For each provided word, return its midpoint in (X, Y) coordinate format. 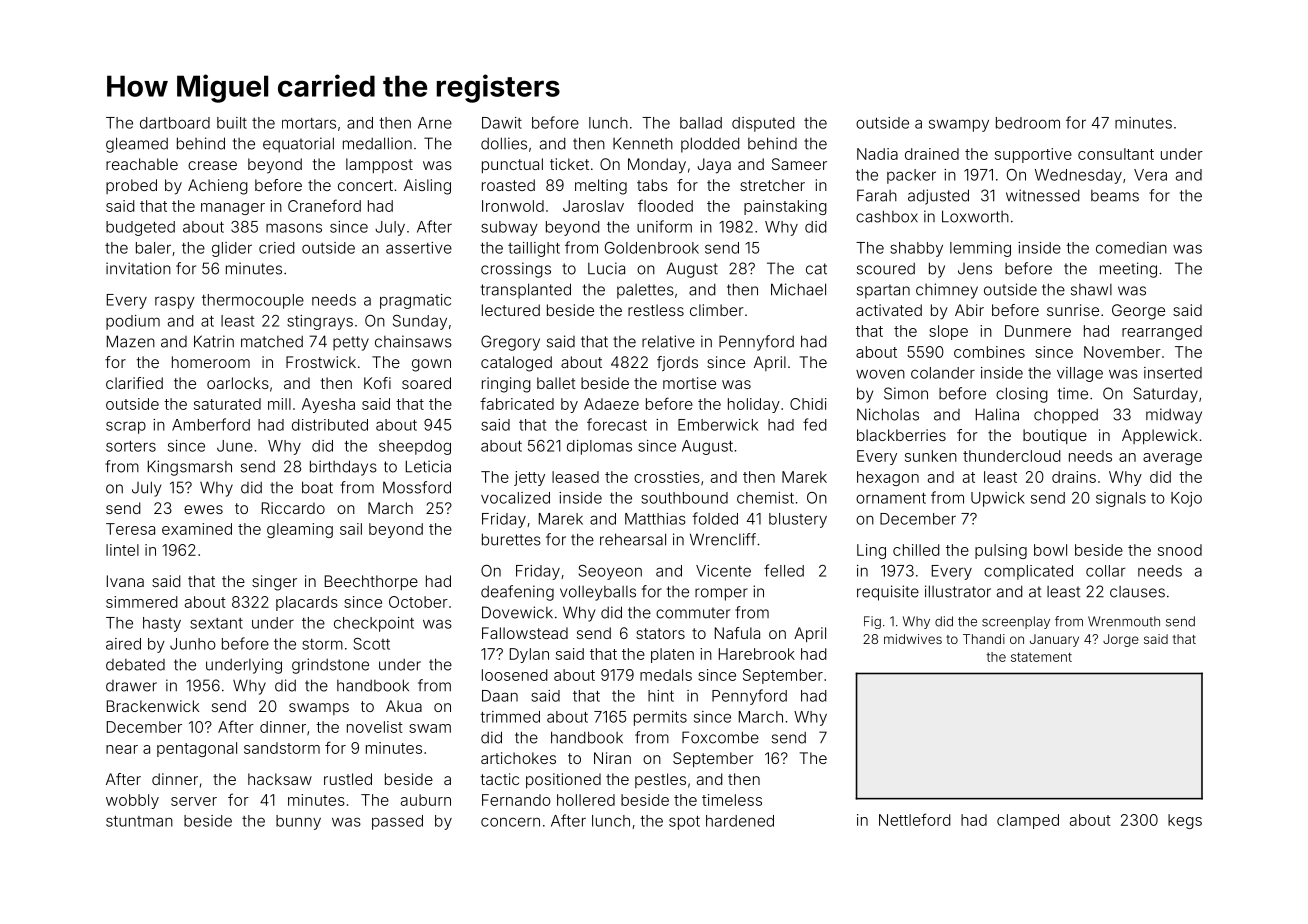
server (194, 801)
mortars (309, 123)
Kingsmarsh (190, 468)
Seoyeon (610, 572)
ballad (701, 123)
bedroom (1028, 123)
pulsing (1001, 551)
